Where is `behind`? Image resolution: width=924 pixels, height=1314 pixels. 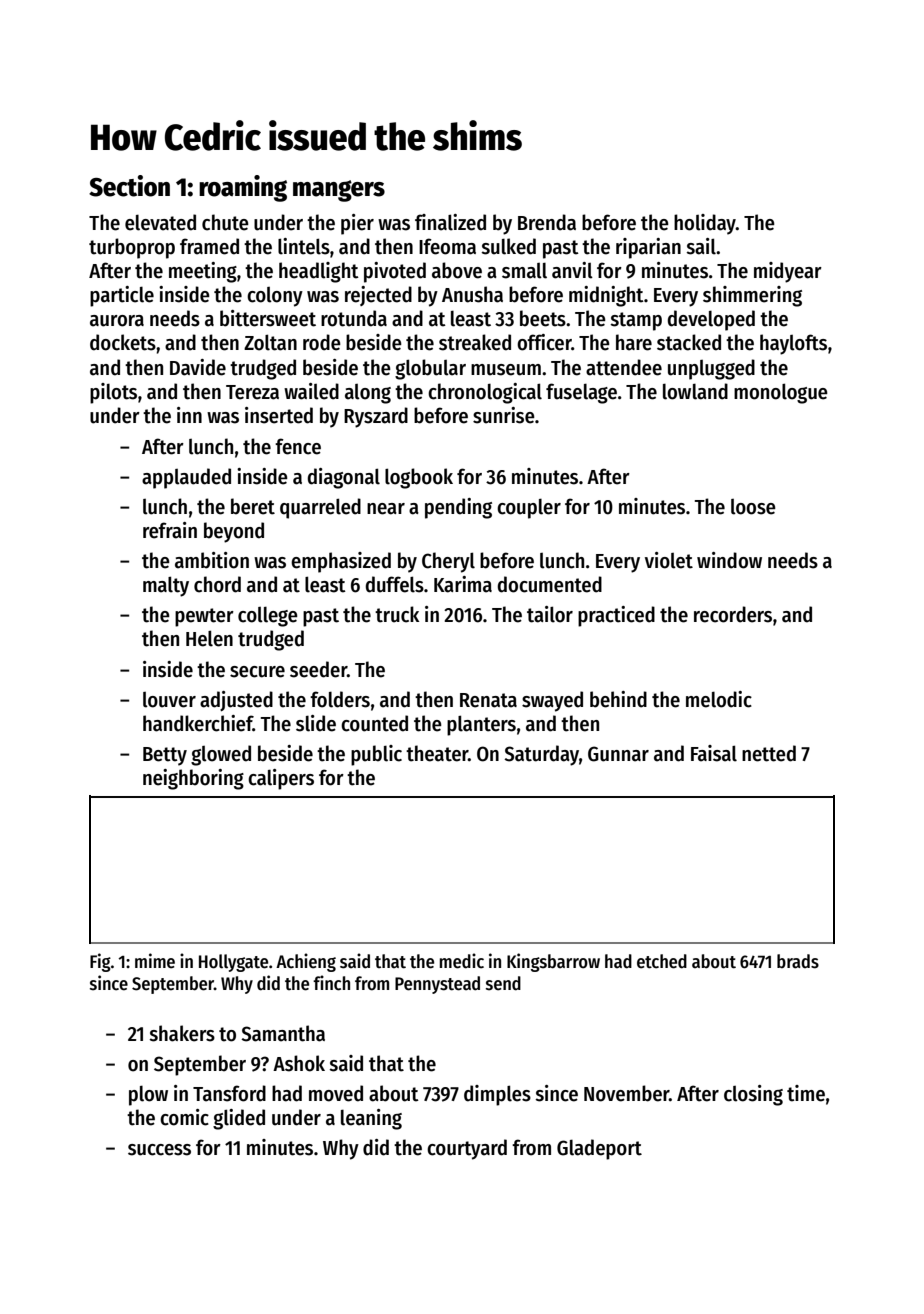 behind is located at coordinates (618, 699).
